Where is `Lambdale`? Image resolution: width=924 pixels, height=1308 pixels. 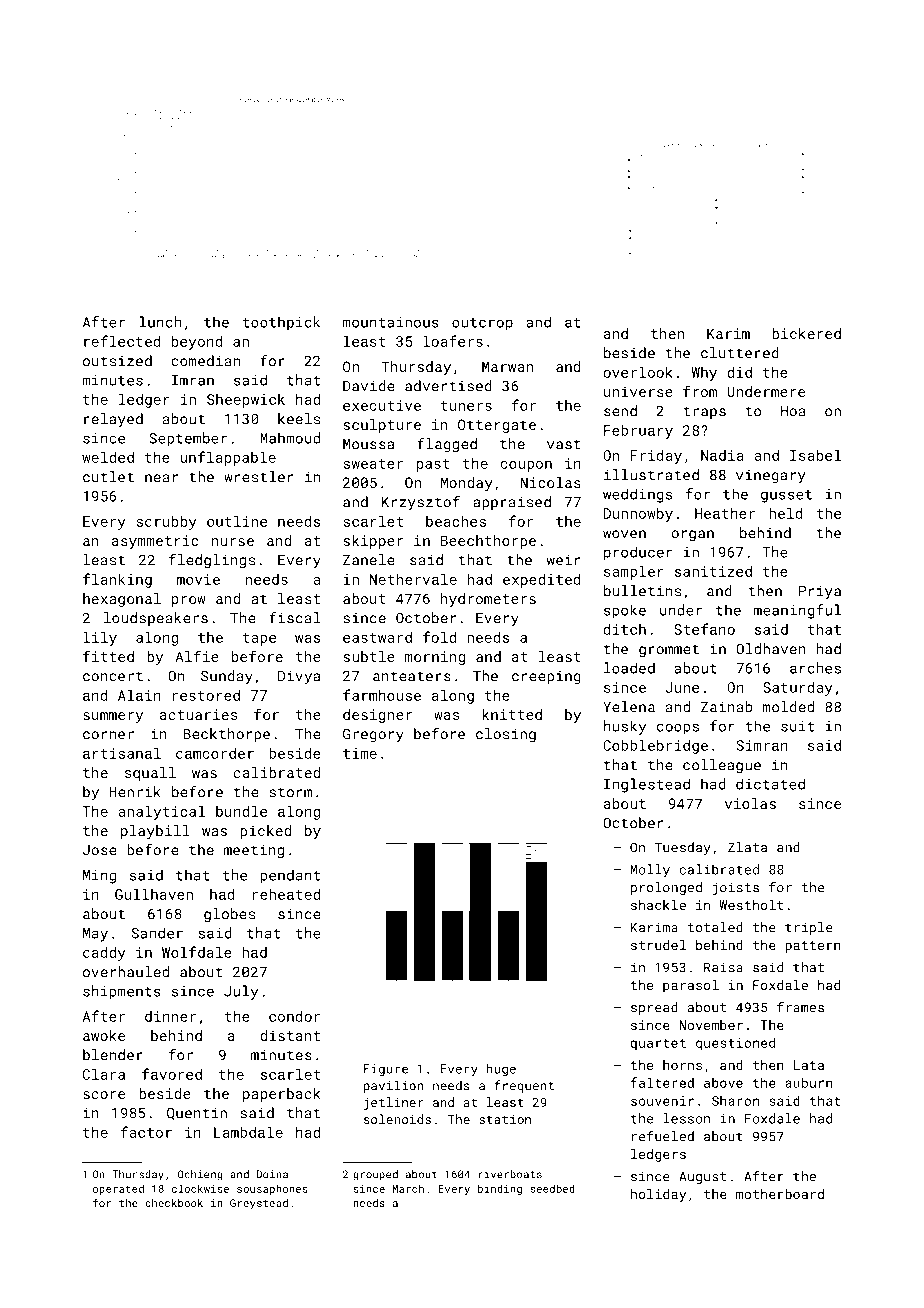 Lambdale is located at coordinates (248, 1132).
